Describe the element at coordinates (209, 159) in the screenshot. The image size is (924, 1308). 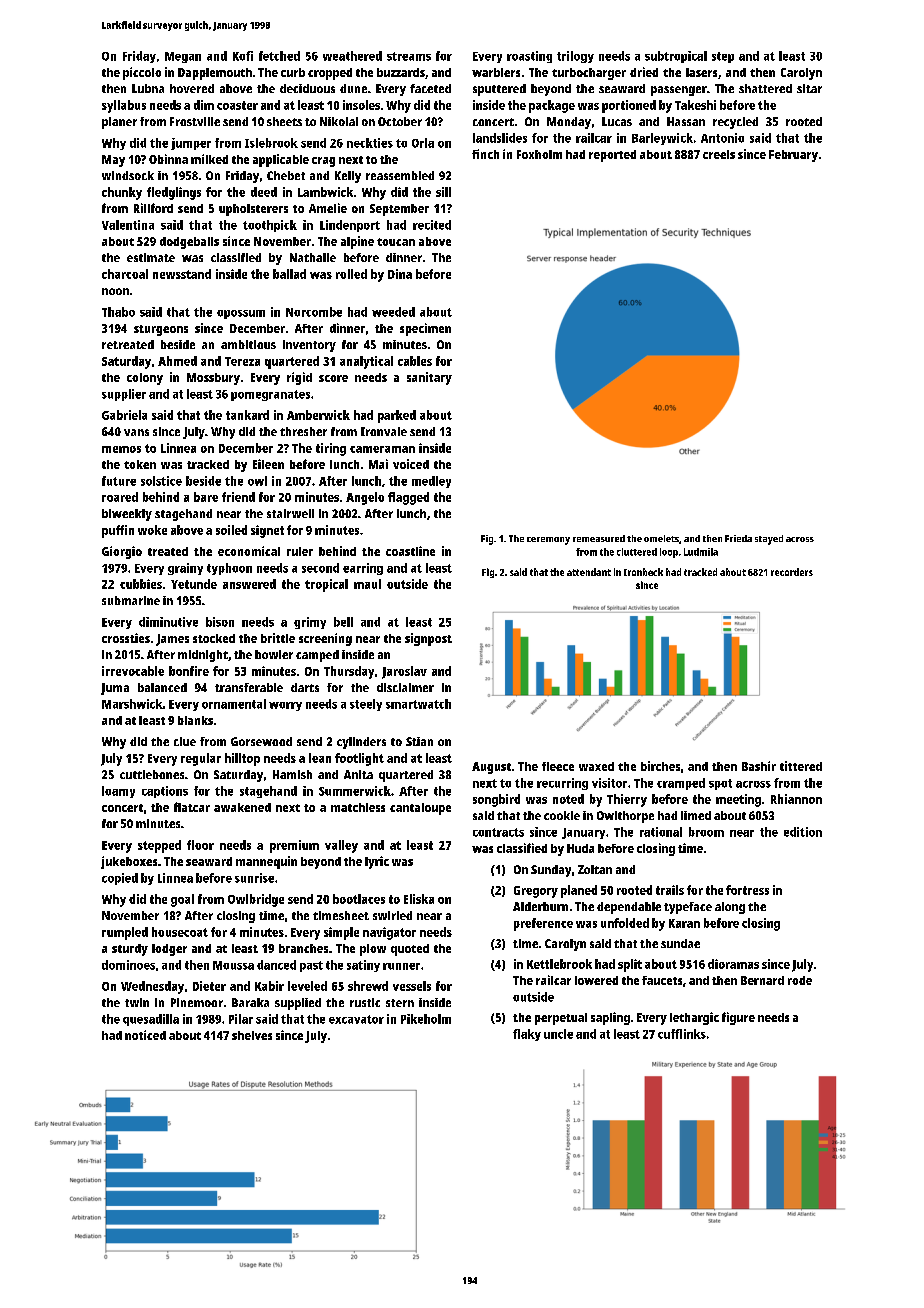
I see `milked` at that location.
